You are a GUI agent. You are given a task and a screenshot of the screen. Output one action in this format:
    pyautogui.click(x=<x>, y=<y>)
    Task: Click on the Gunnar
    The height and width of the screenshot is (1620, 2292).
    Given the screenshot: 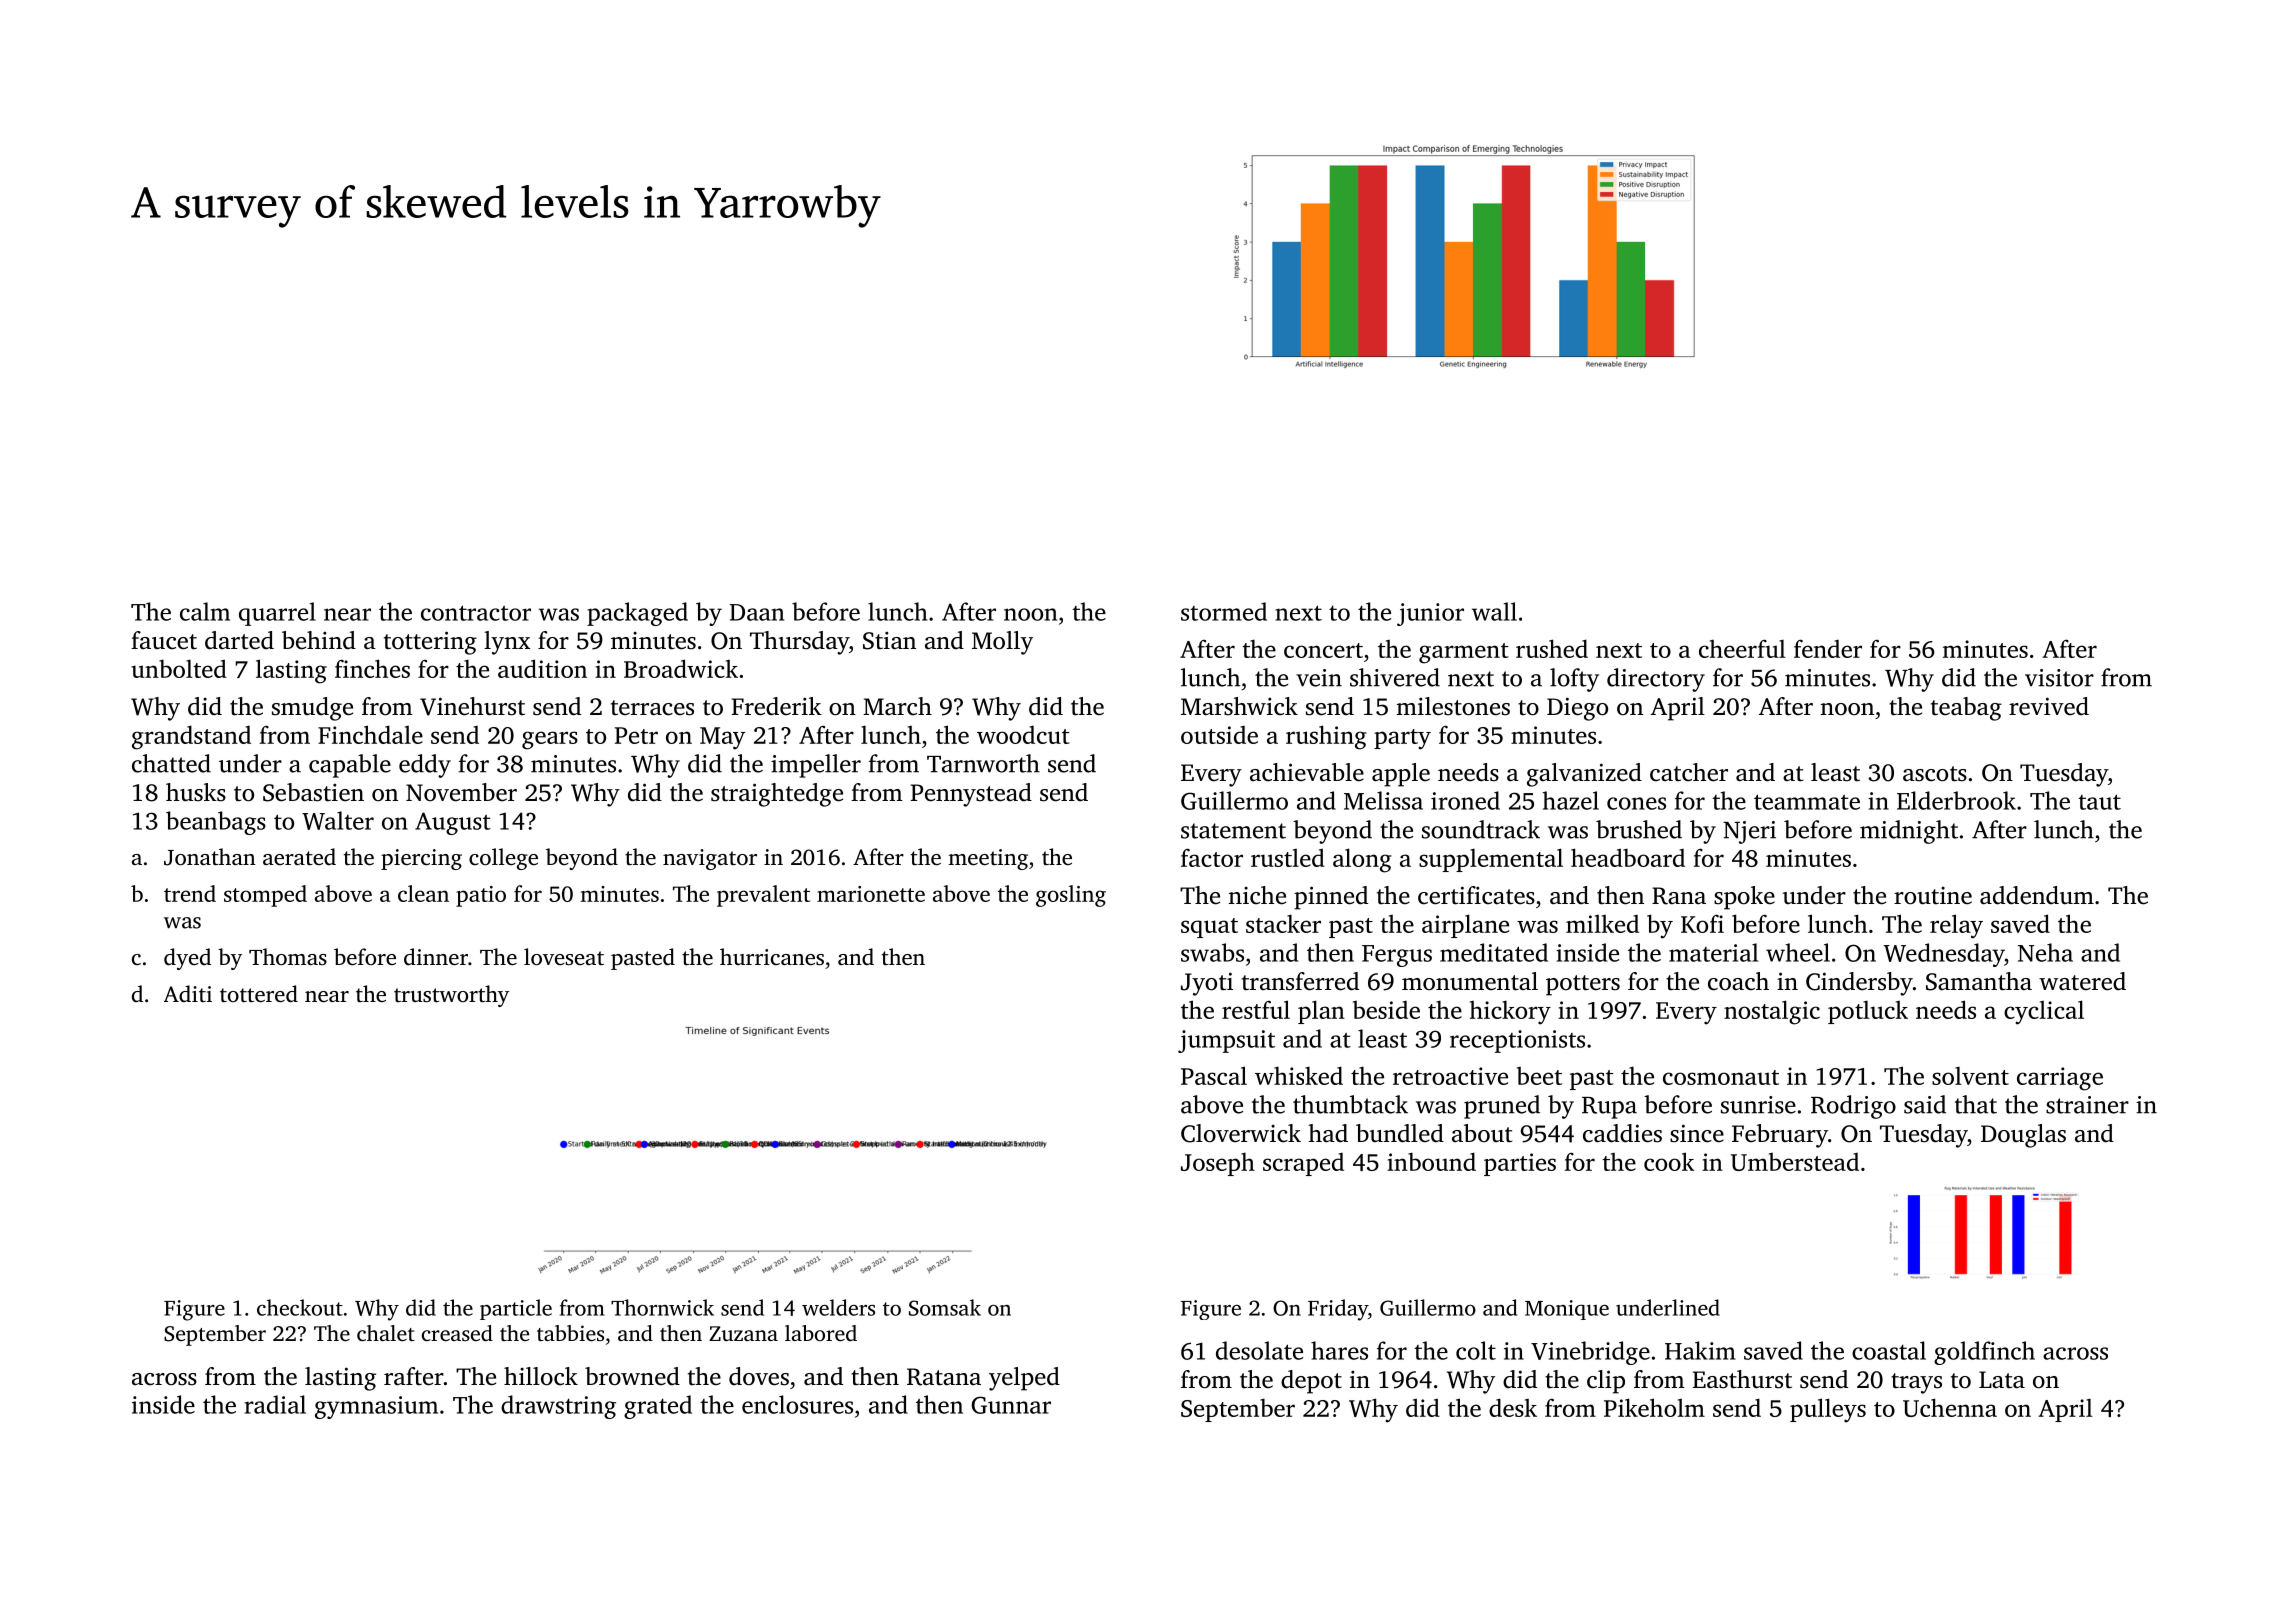 What is the action you would take?
    pyautogui.click(x=1011, y=1405)
